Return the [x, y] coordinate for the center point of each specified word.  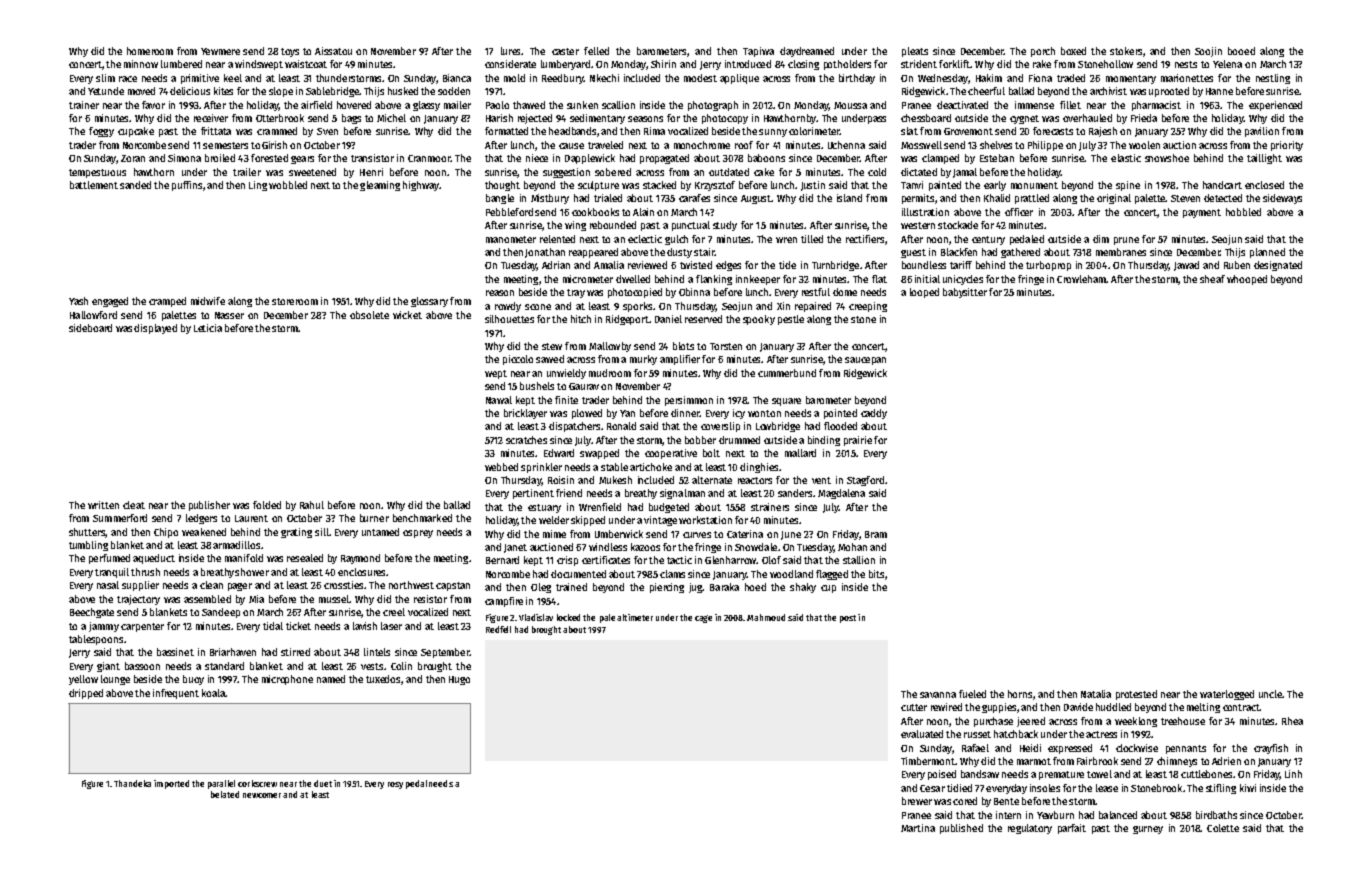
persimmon [689, 401]
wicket [407, 315]
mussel [334, 599]
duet [323, 783]
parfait [1072, 829]
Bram [876, 534]
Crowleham [1081, 279]
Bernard [502, 560]
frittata [216, 131]
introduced [748, 64]
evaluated [922, 734]
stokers [1126, 51]
